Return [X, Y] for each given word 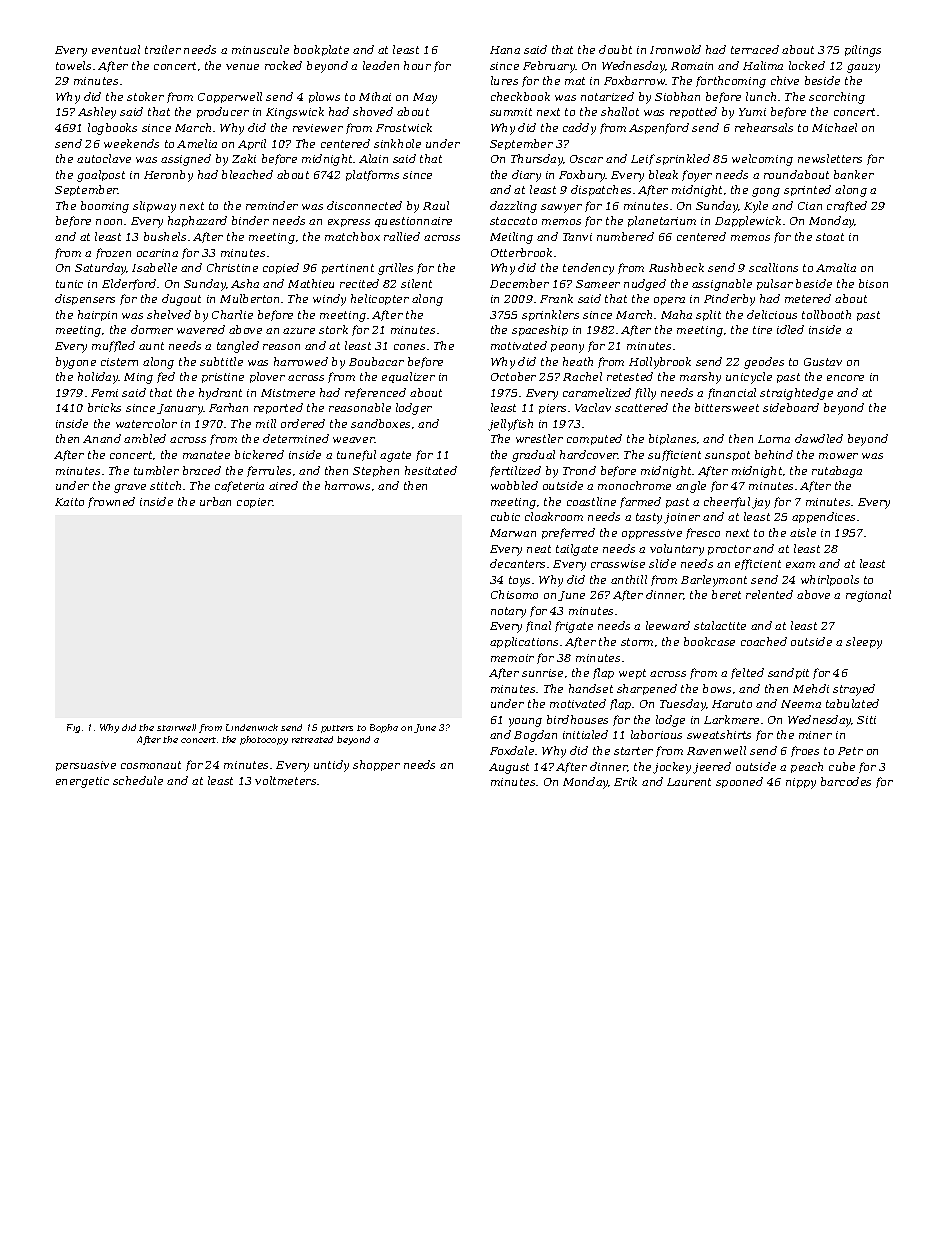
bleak [663, 174]
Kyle [756, 207]
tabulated [852, 703]
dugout [181, 300]
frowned [111, 502]
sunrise [542, 673]
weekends [131, 143]
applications [524, 642]
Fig [73, 728]
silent [416, 283]
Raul [436, 205]
